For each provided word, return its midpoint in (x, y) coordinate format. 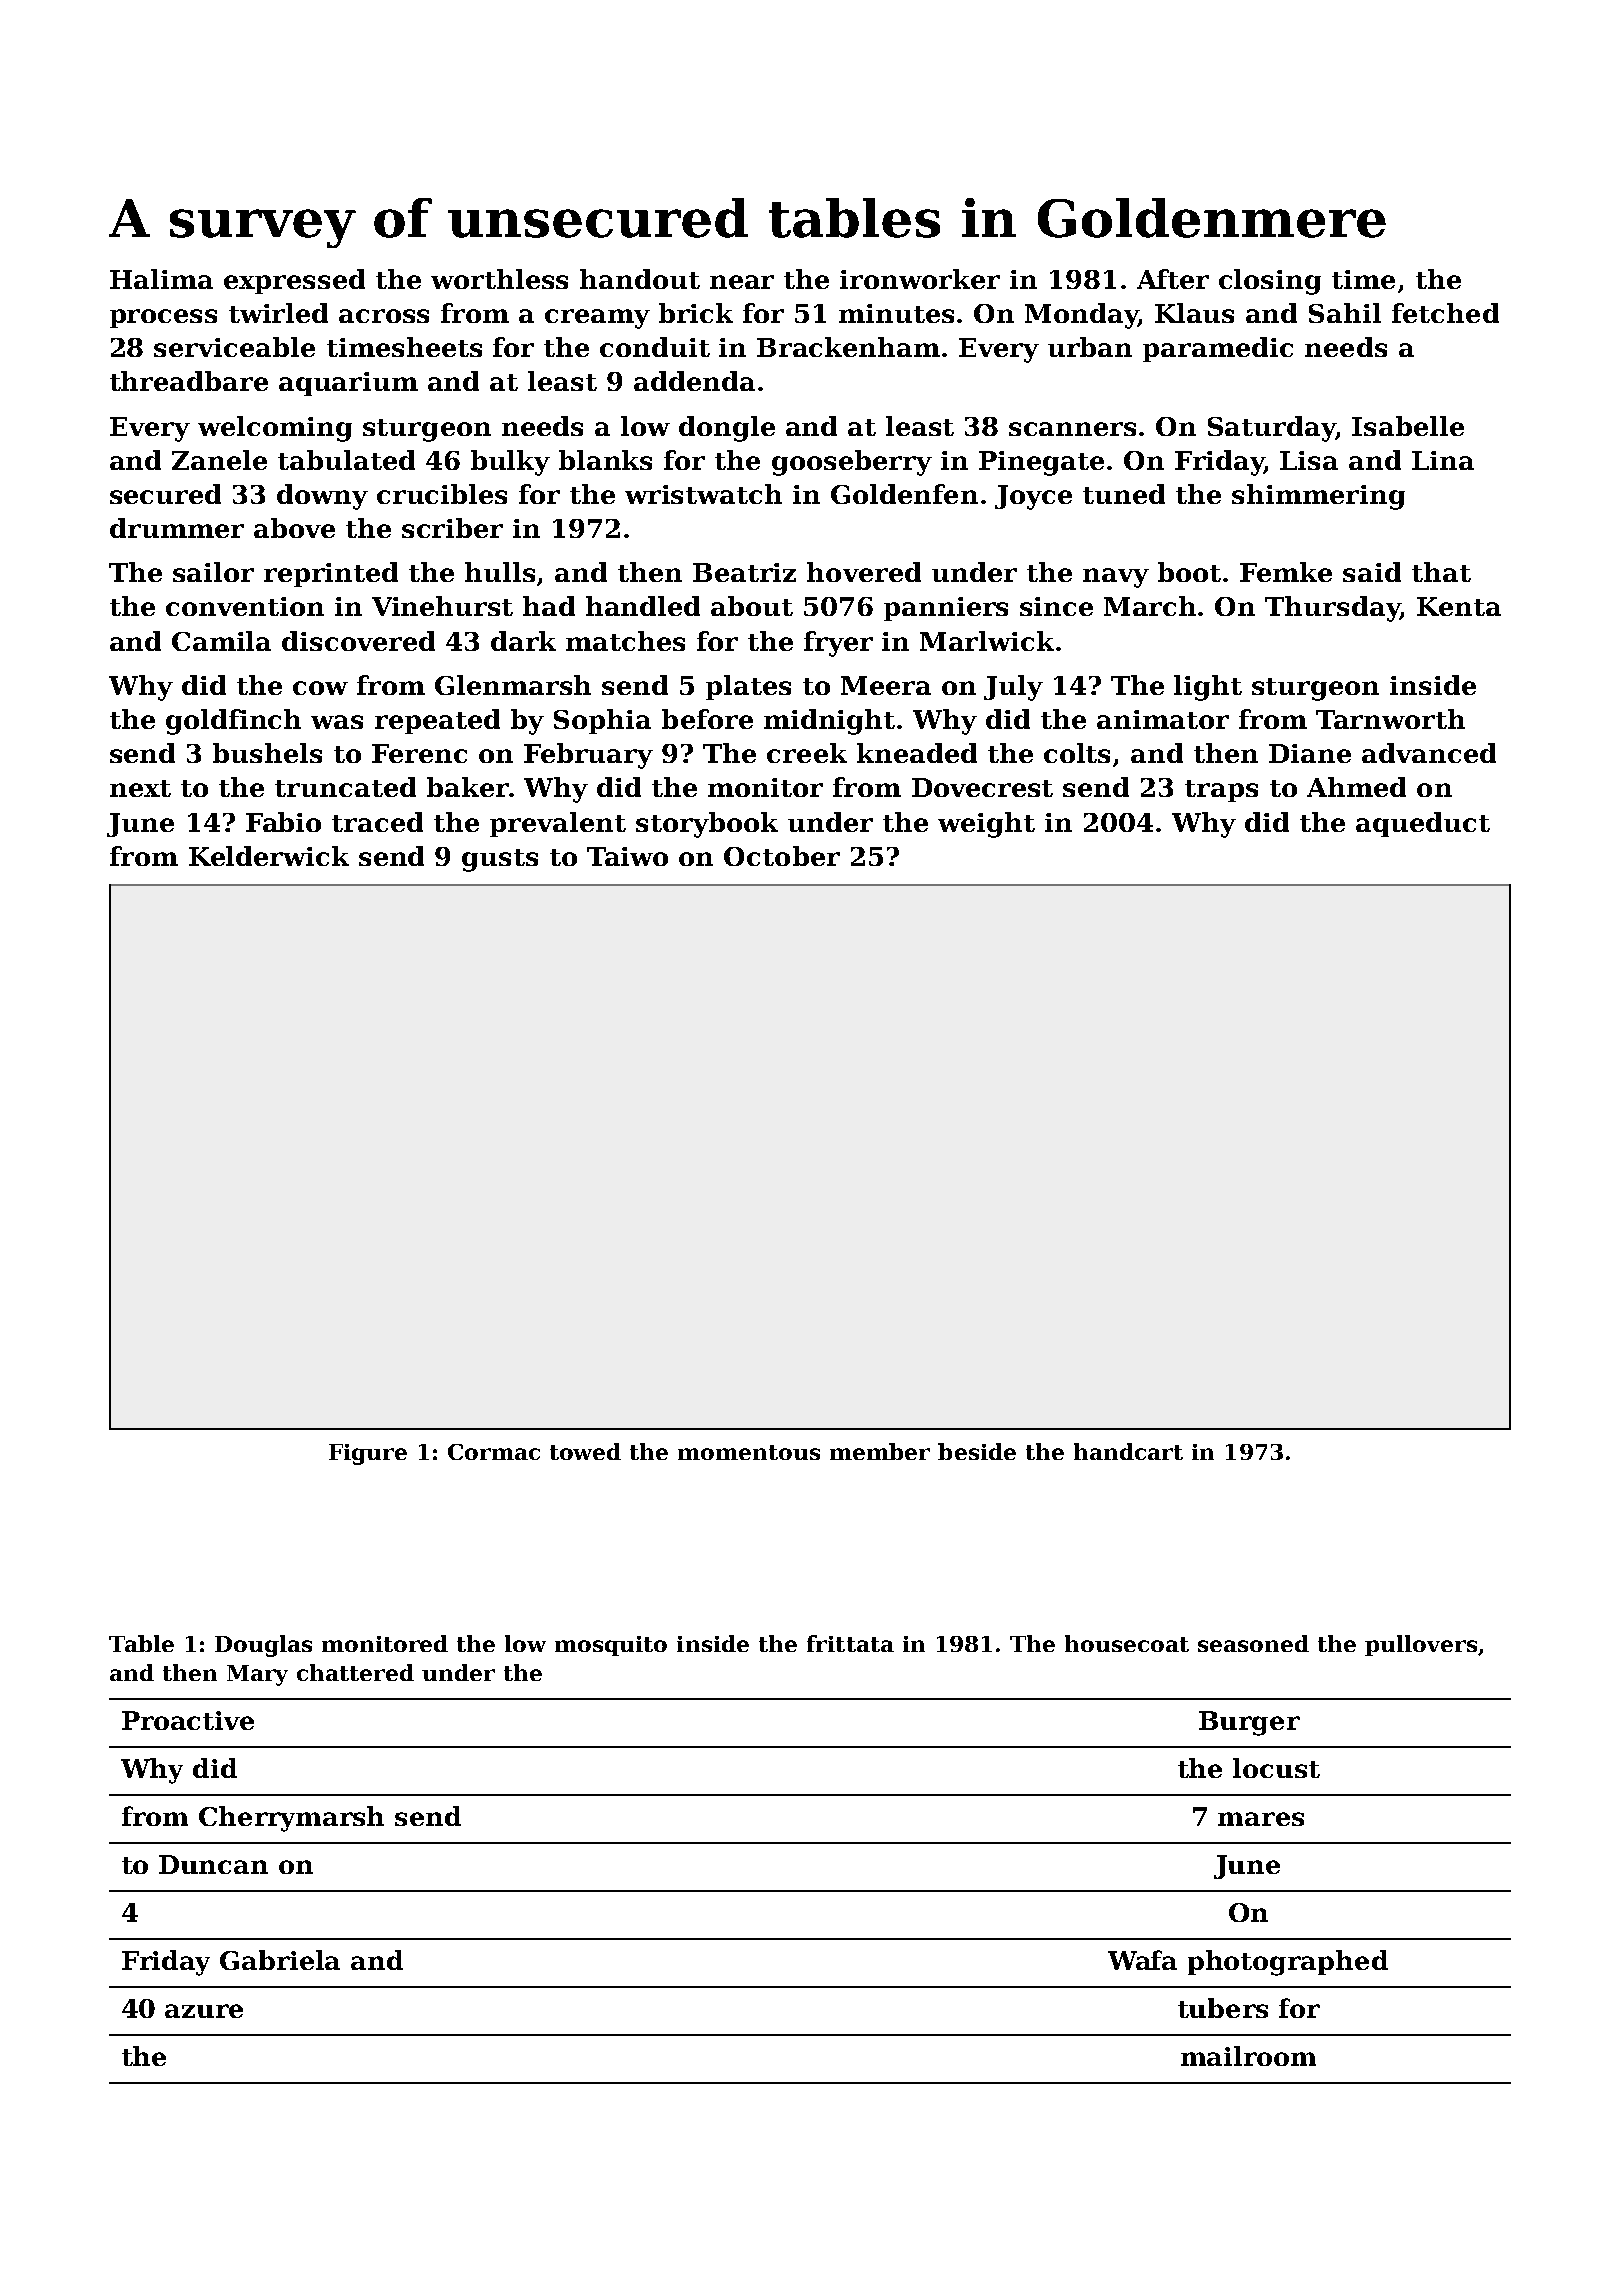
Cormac (494, 1452)
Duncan (213, 1864)
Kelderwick (269, 856)
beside (977, 1451)
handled (643, 606)
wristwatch (703, 494)
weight (986, 825)
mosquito (611, 1646)
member (880, 1451)
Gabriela (280, 1960)
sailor (213, 572)
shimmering (1318, 497)
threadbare (189, 381)
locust (1276, 1768)
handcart (1128, 1451)
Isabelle (1408, 426)
